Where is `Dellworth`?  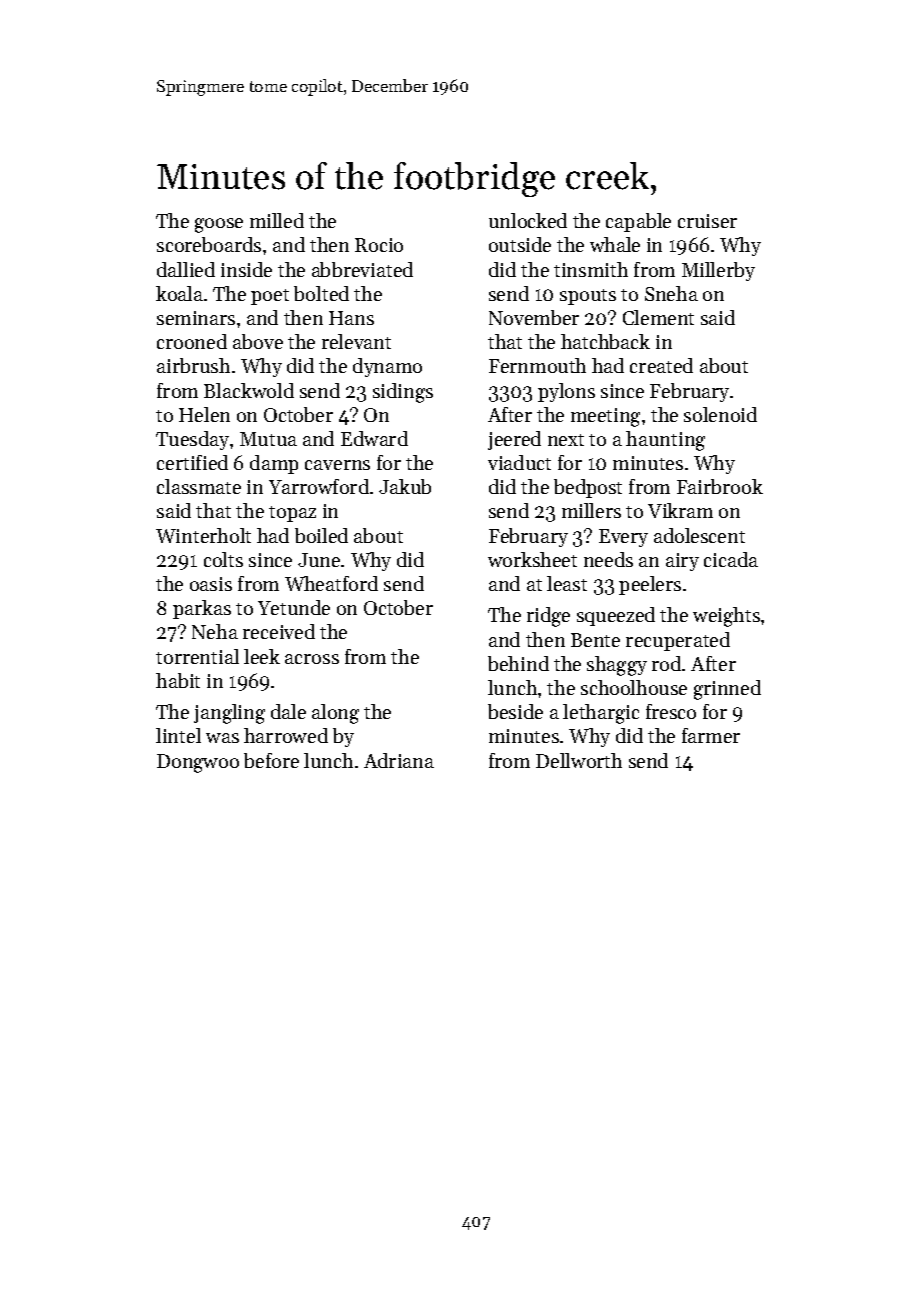
Dellworth is located at coordinates (579, 760).
